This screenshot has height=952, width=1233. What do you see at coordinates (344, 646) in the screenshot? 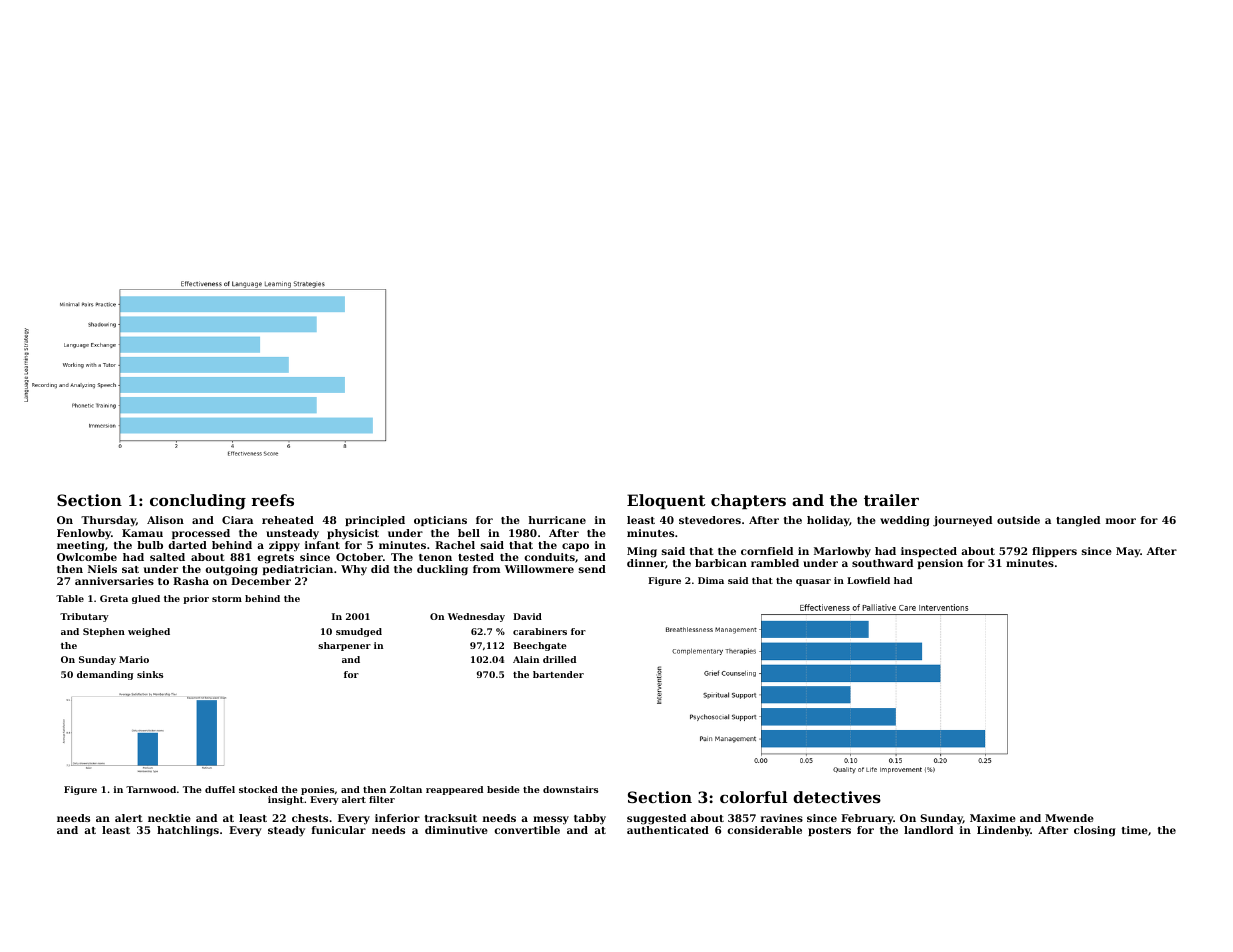
I see `sharpener` at bounding box center [344, 646].
